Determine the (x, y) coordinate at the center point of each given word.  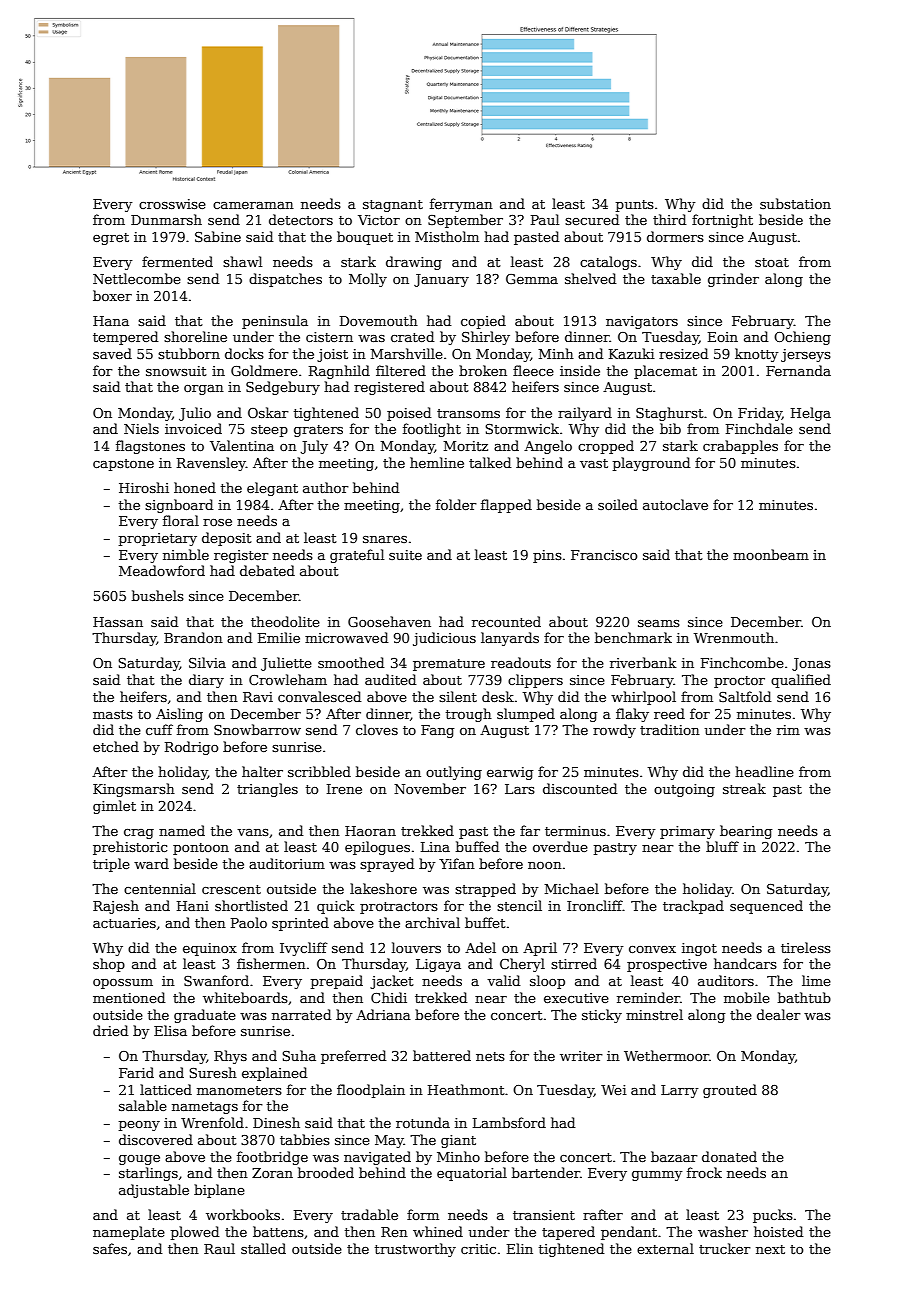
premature (449, 665)
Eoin (723, 337)
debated (267, 570)
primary (687, 832)
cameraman (253, 205)
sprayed (387, 865)
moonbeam (771, 554)
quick (335, 907)
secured (592, 219)
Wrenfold (212, 1122)
